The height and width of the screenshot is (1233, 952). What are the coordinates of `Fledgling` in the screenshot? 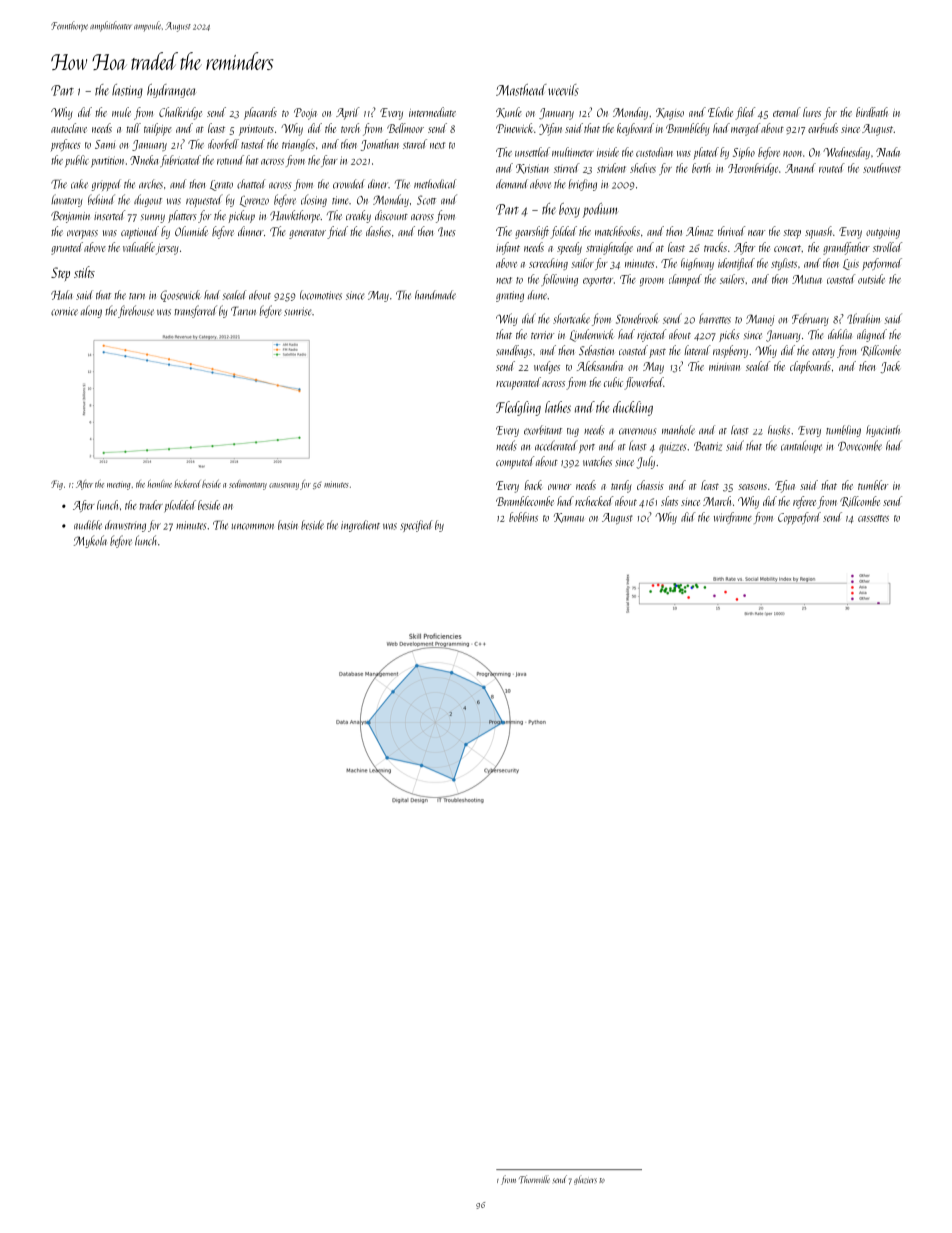 It's located at (518, 408).
